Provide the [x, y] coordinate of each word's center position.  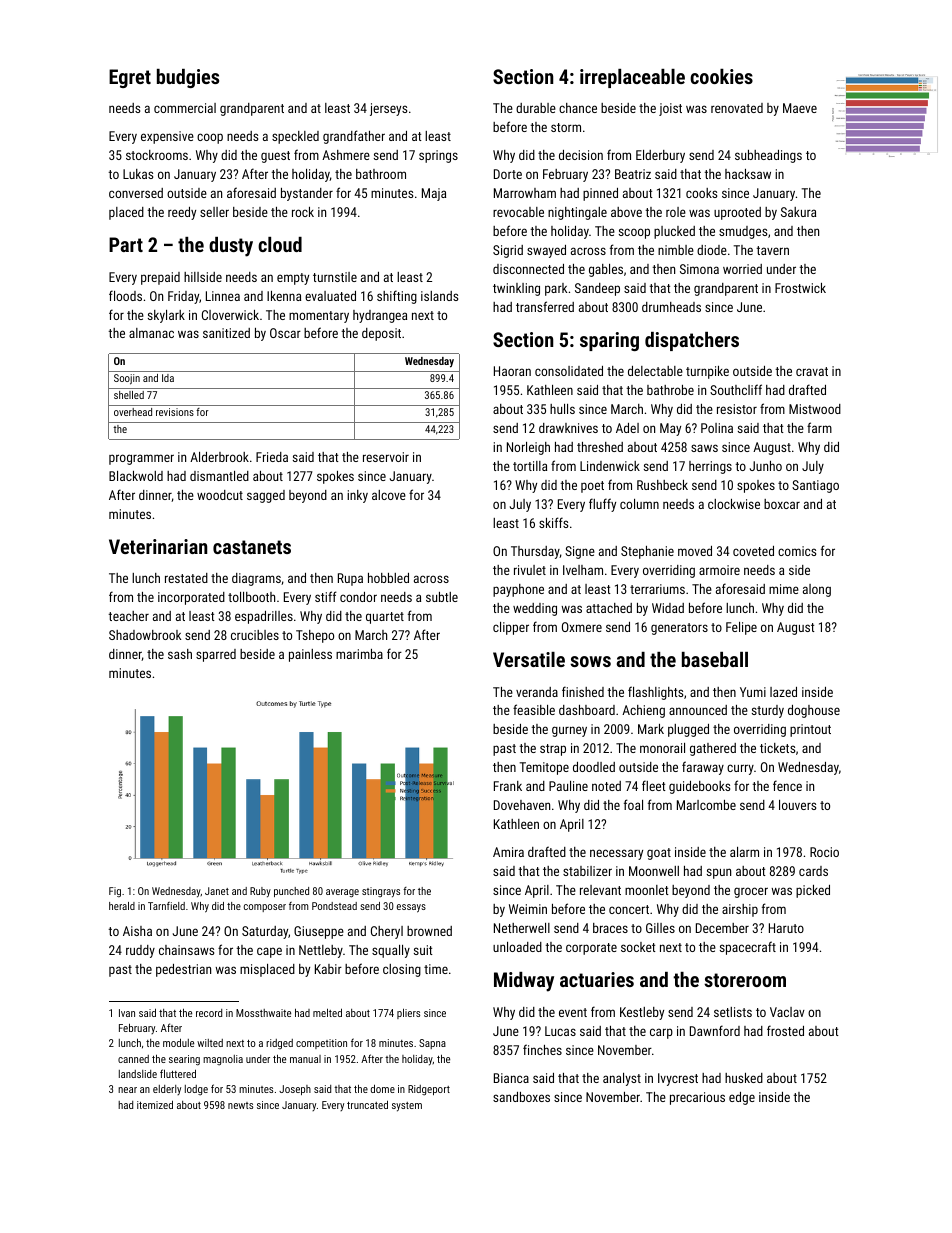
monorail [662, 748]
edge [742, 1098]
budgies [188, 78]
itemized [155, 1104]
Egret [130, 78]
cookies [721, 76]
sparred [216, 655]
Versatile [529, 659]
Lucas [560, 1031]
